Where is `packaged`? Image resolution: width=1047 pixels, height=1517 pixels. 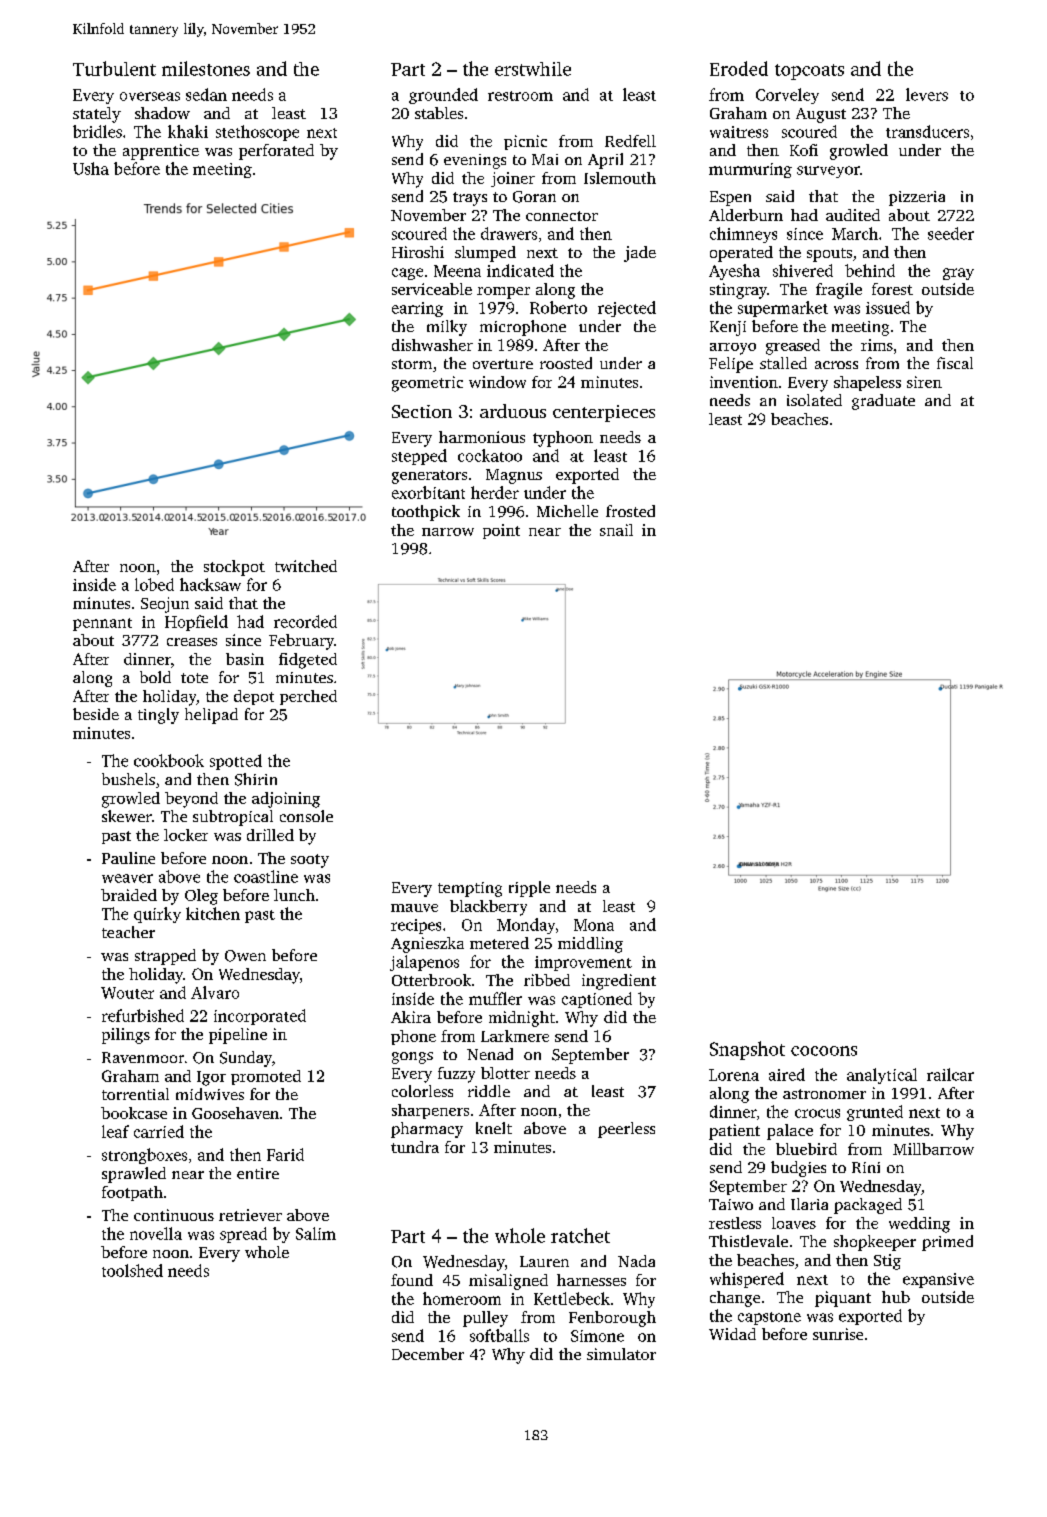 packaged is located at coordinates (868, 1206).
